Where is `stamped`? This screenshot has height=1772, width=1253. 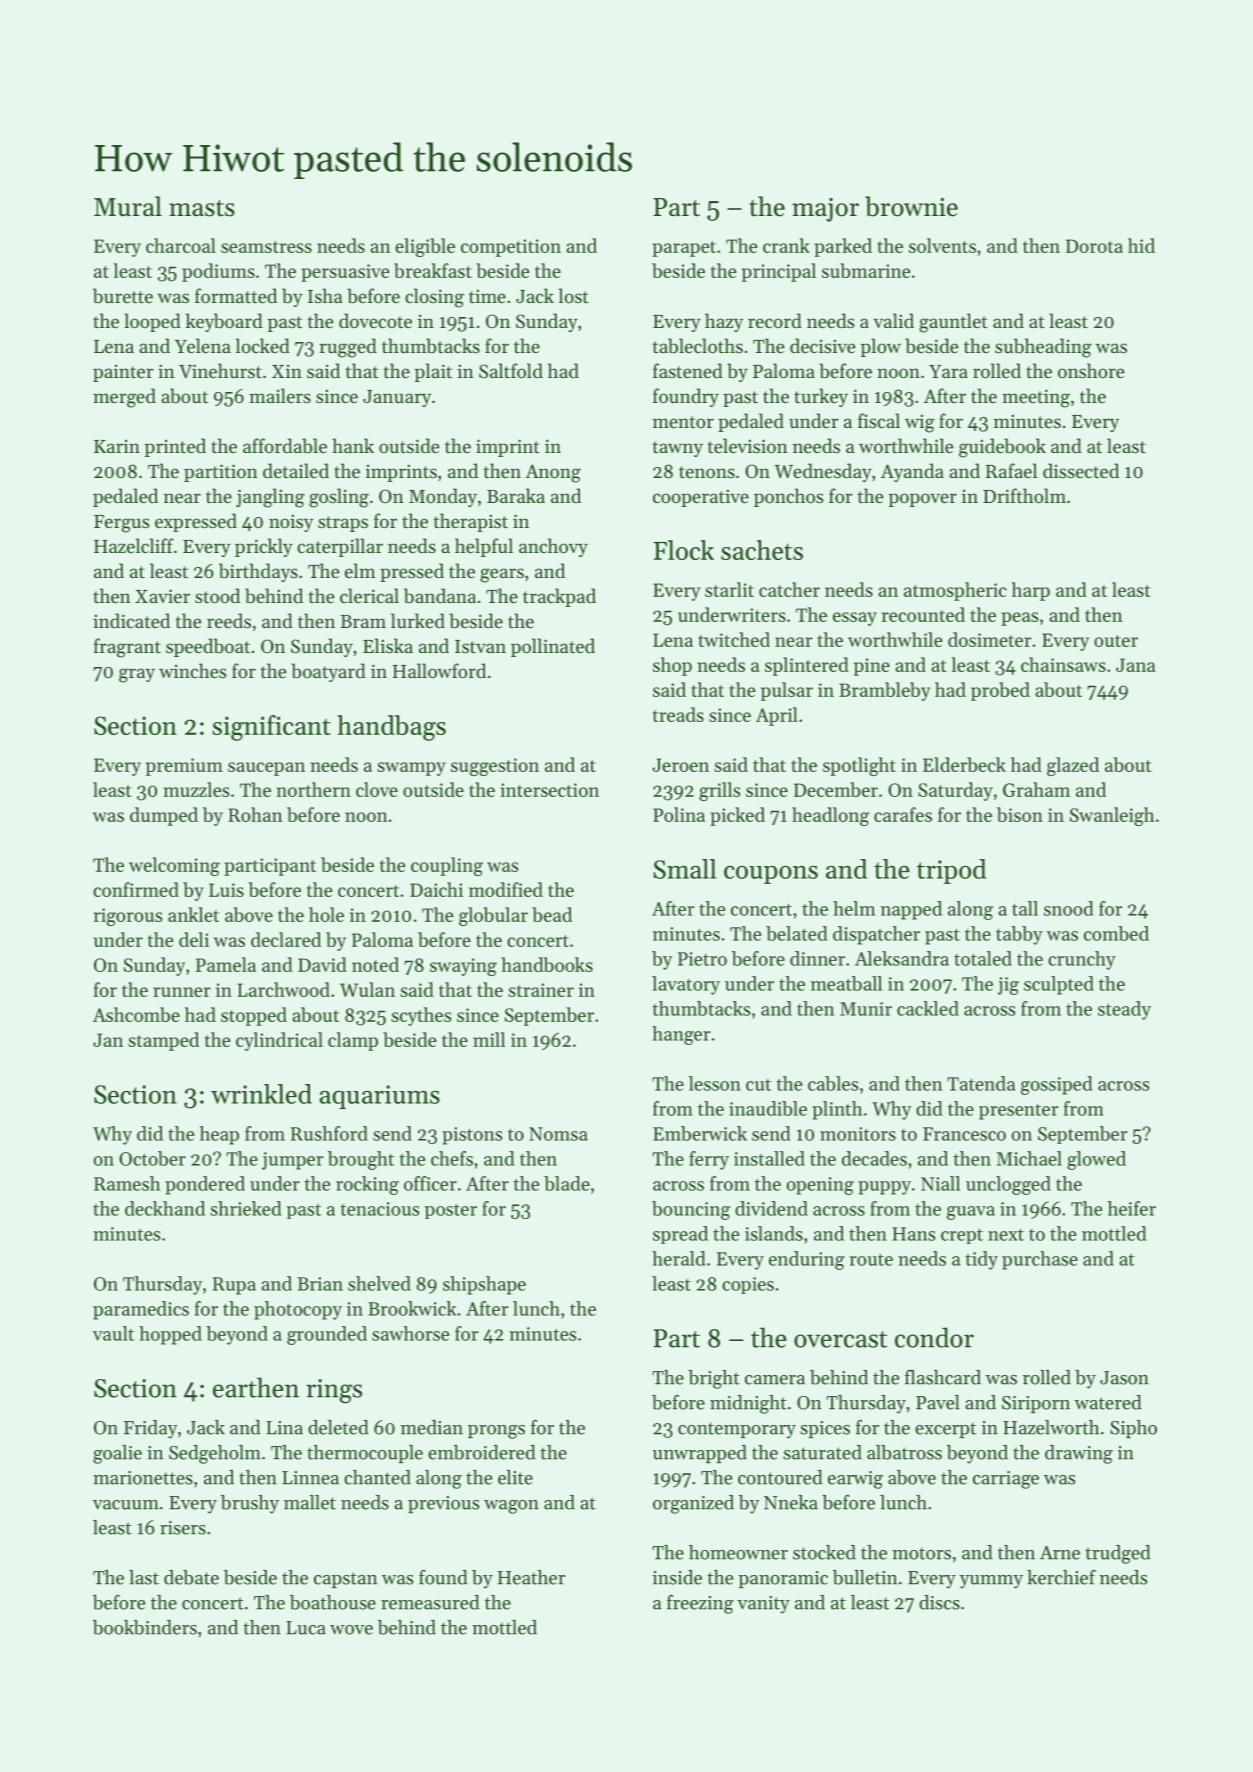 stamped is located at coordinates (163, 1041).
